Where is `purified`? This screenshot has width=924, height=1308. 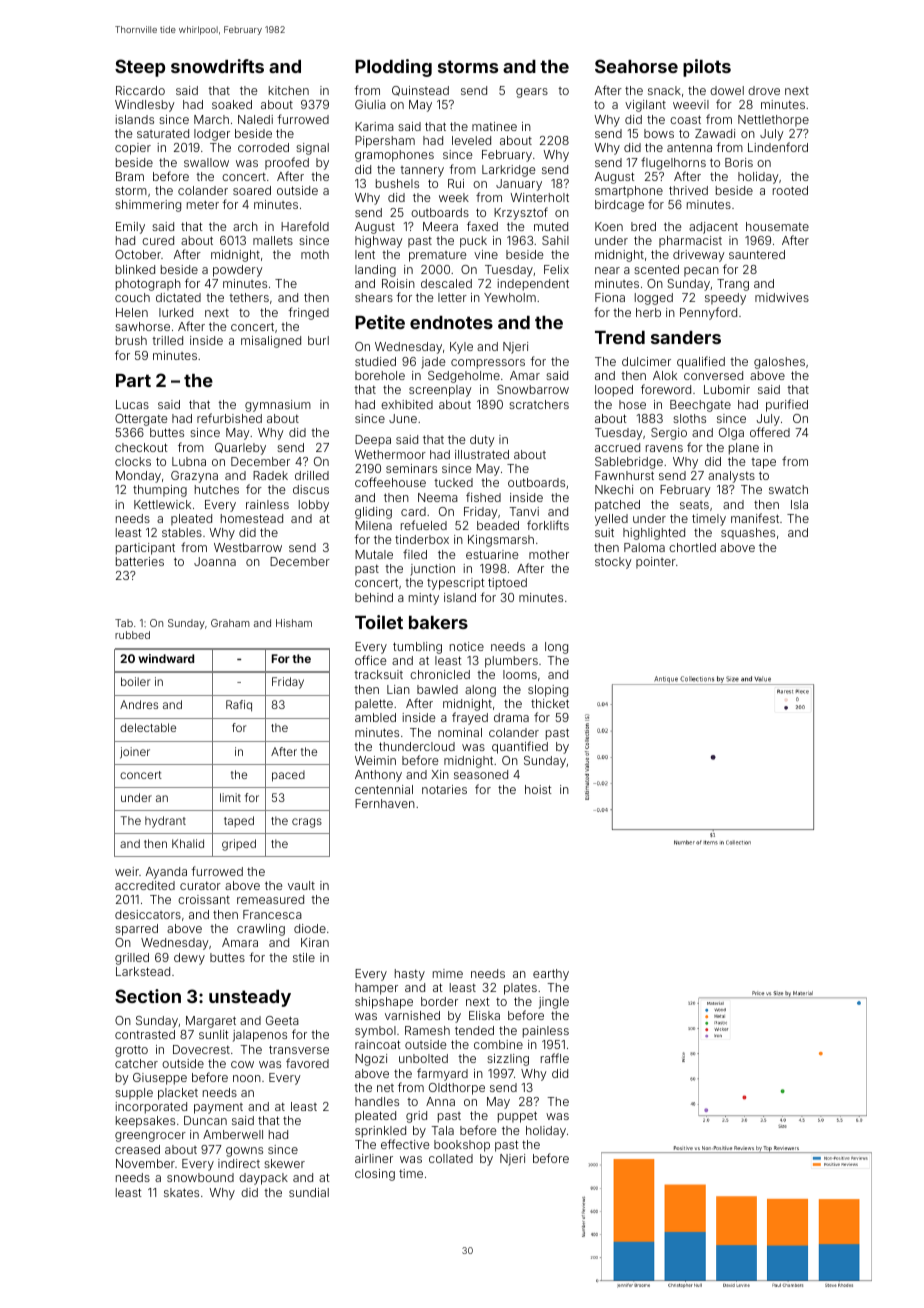 purified is located at coordinates (787, 405).
